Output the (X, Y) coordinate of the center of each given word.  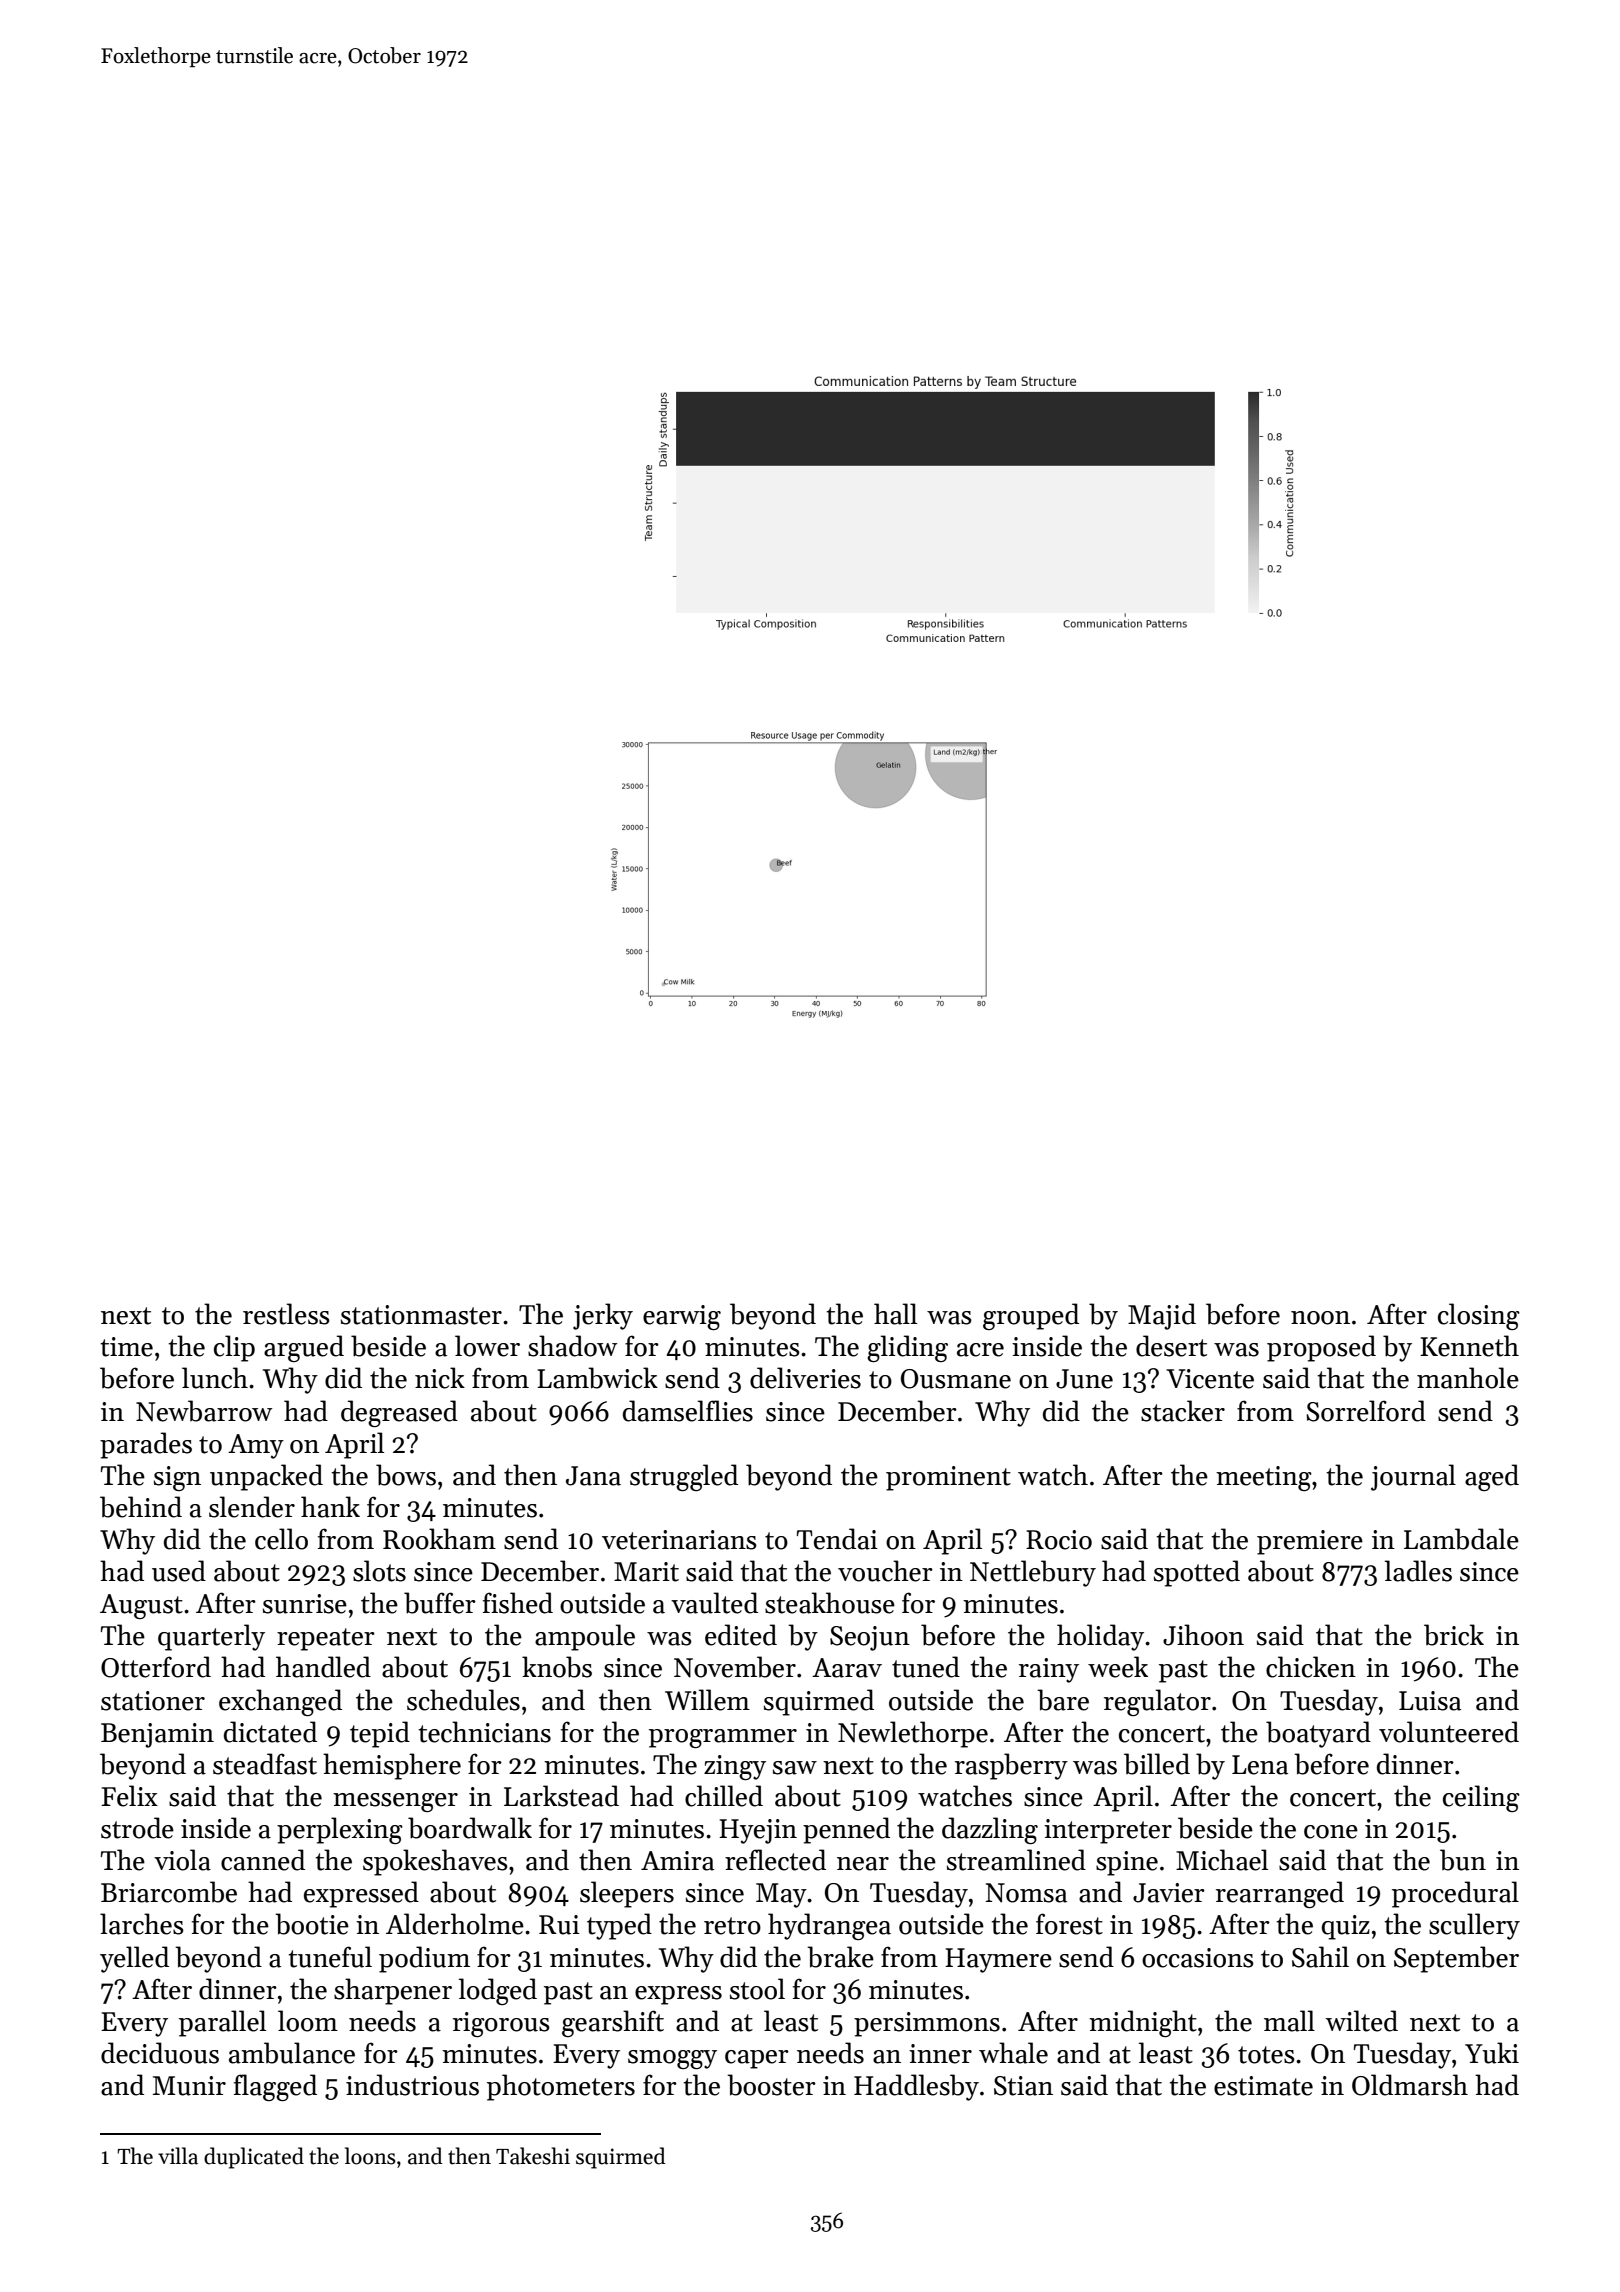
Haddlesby (916, 2087)
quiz (1346, 1927)
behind (141, 1507)
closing (1479, 1316)
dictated (270, 1732)
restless (286, 1314)
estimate (1263, 2086)
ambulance (292, 2053)
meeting (1264, 1478)
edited (741, 1635)
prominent (948, 1478)
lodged (498, 1991)
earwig (682, 1317)
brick (1454, 1635)
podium (424, 1959)
